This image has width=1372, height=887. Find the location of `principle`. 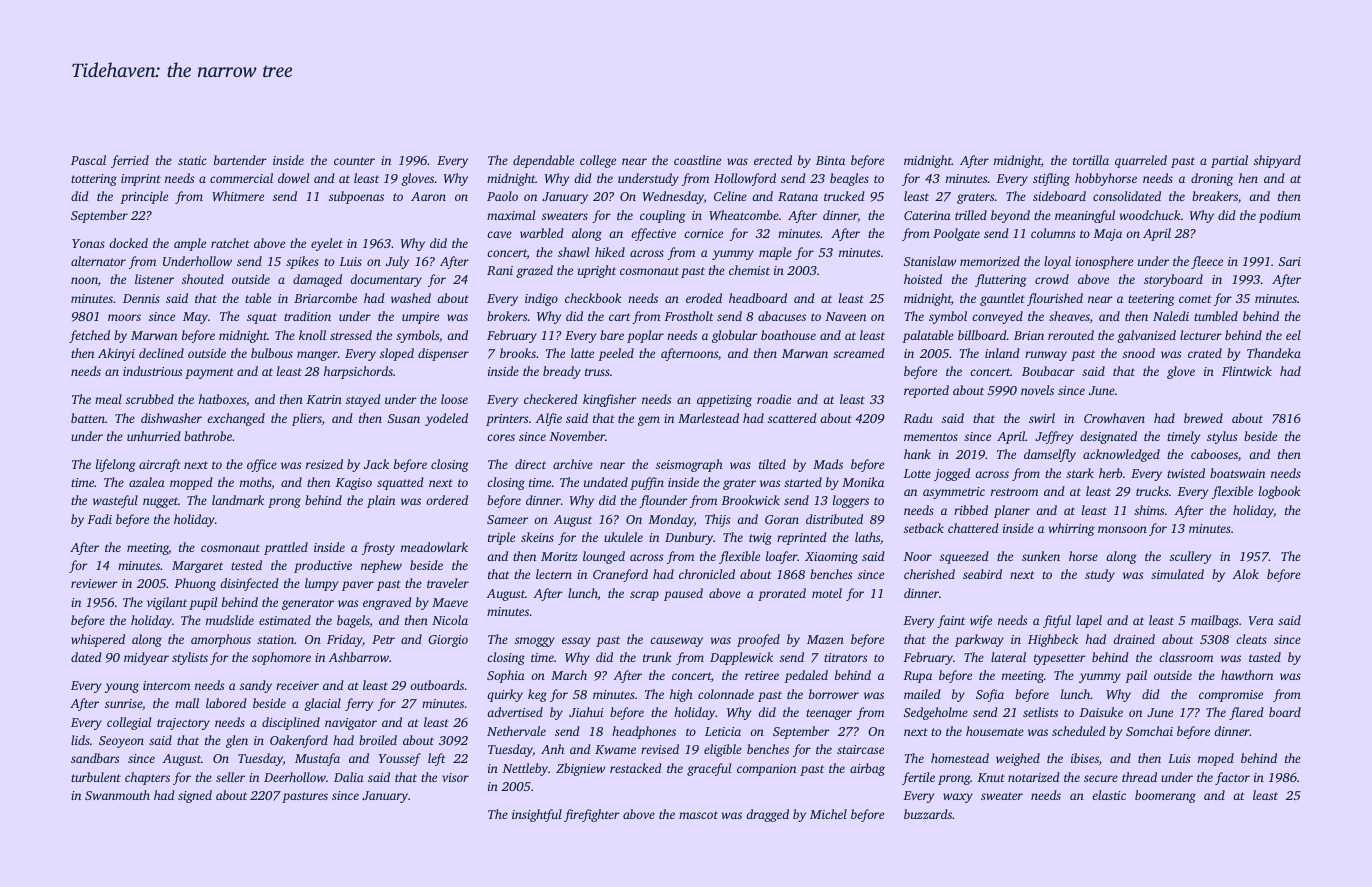

principle is located at coordinates (144, 197).
